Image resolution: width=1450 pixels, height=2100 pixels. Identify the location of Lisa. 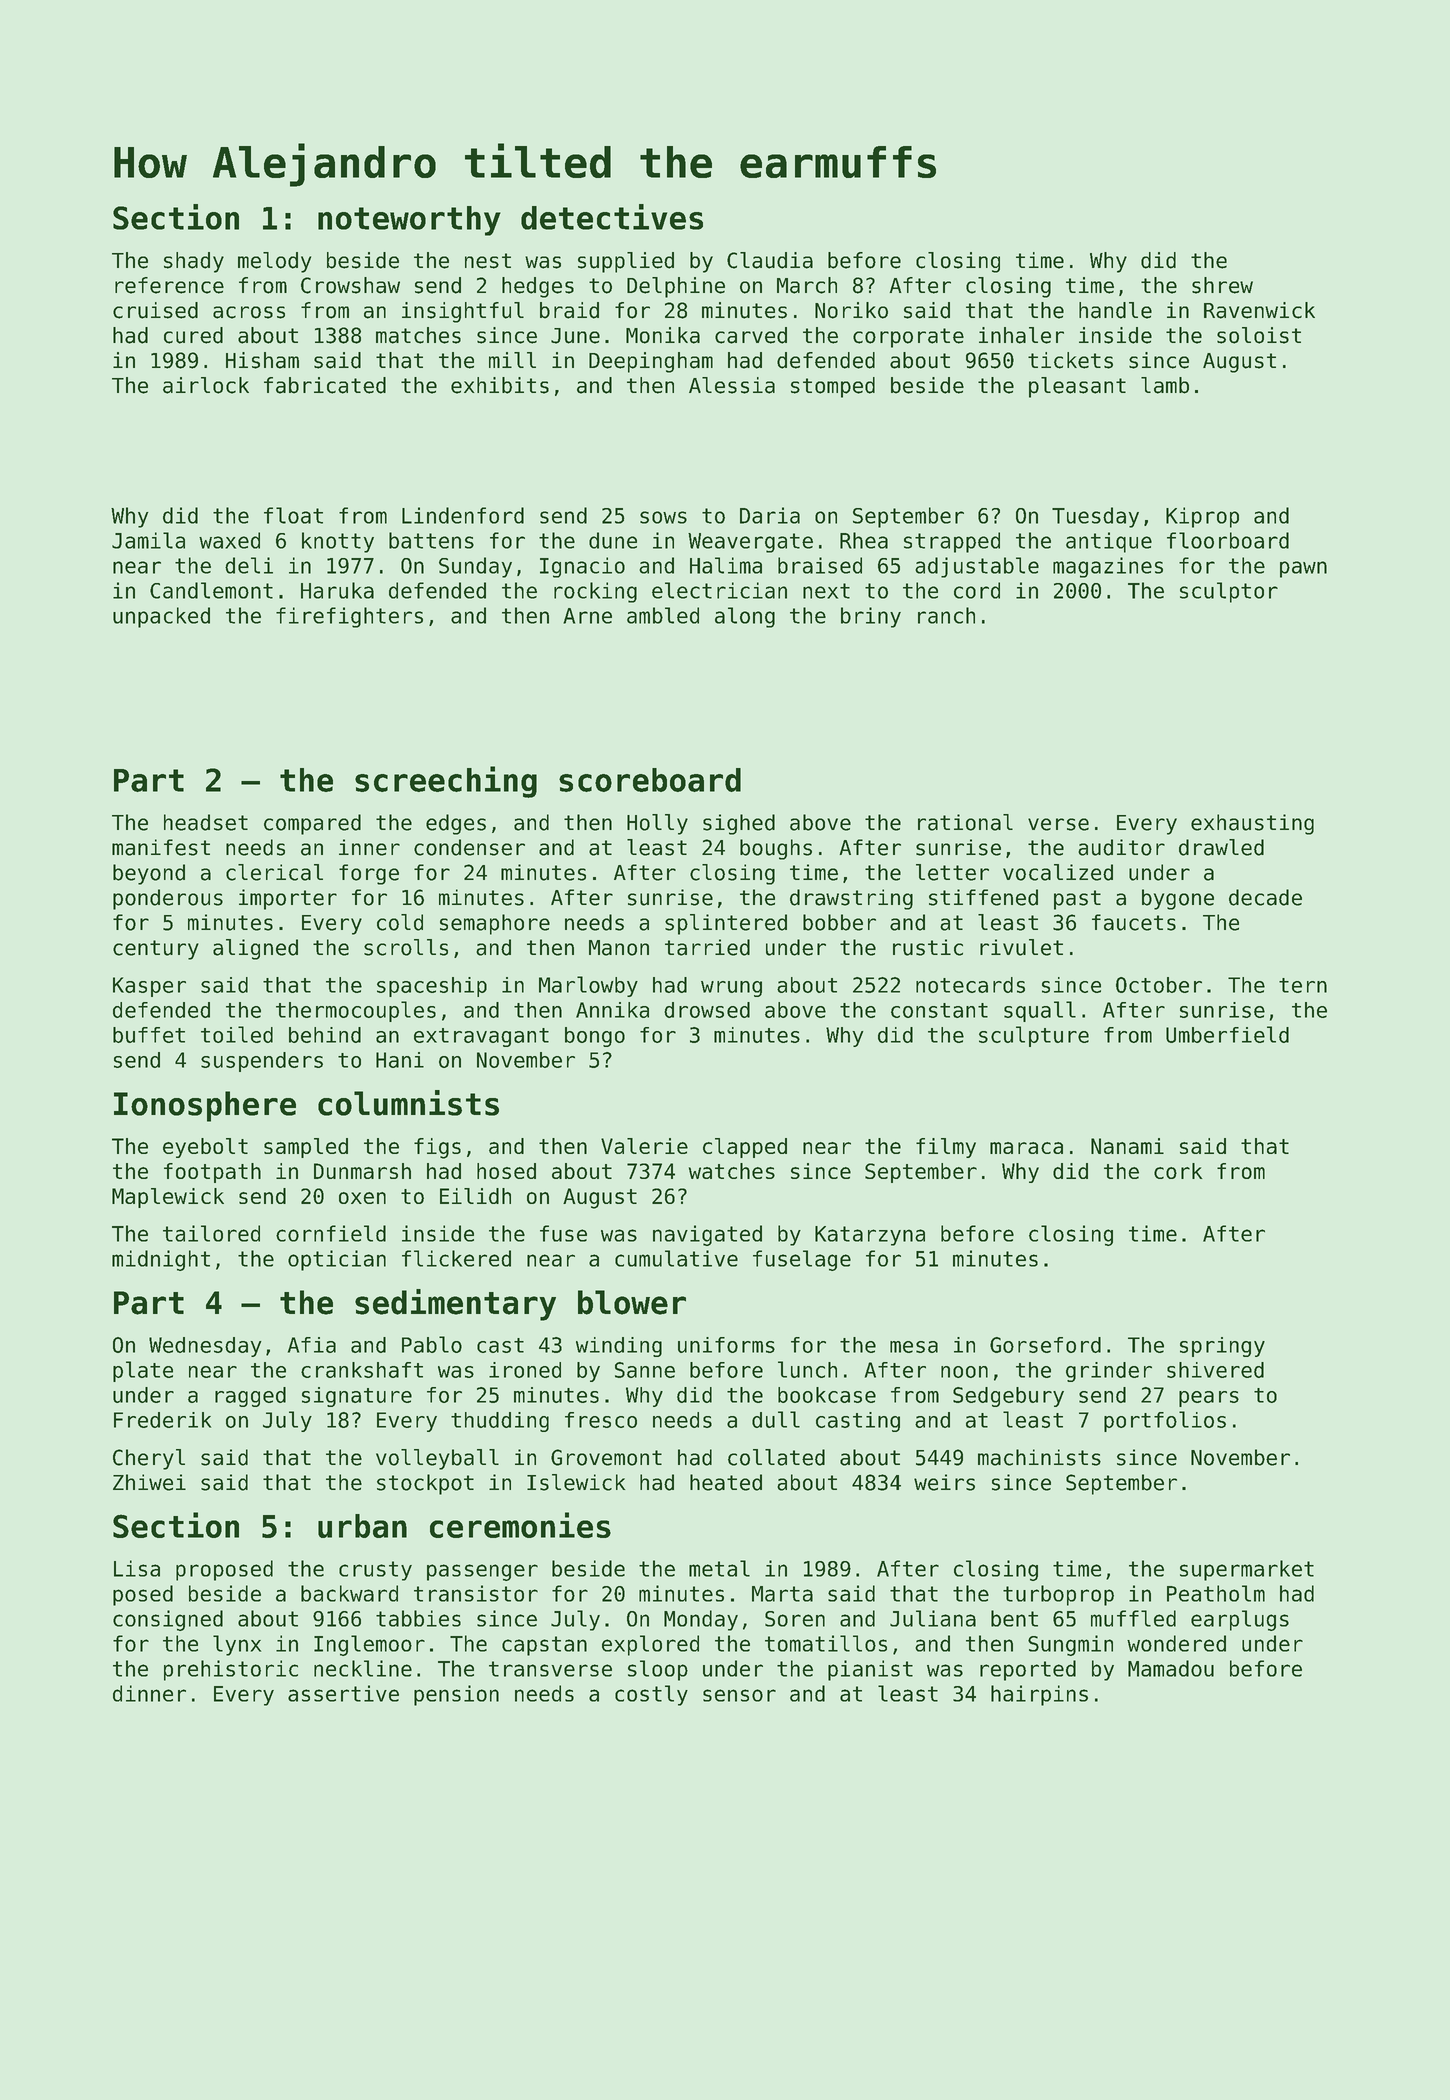
(137, 1568).
